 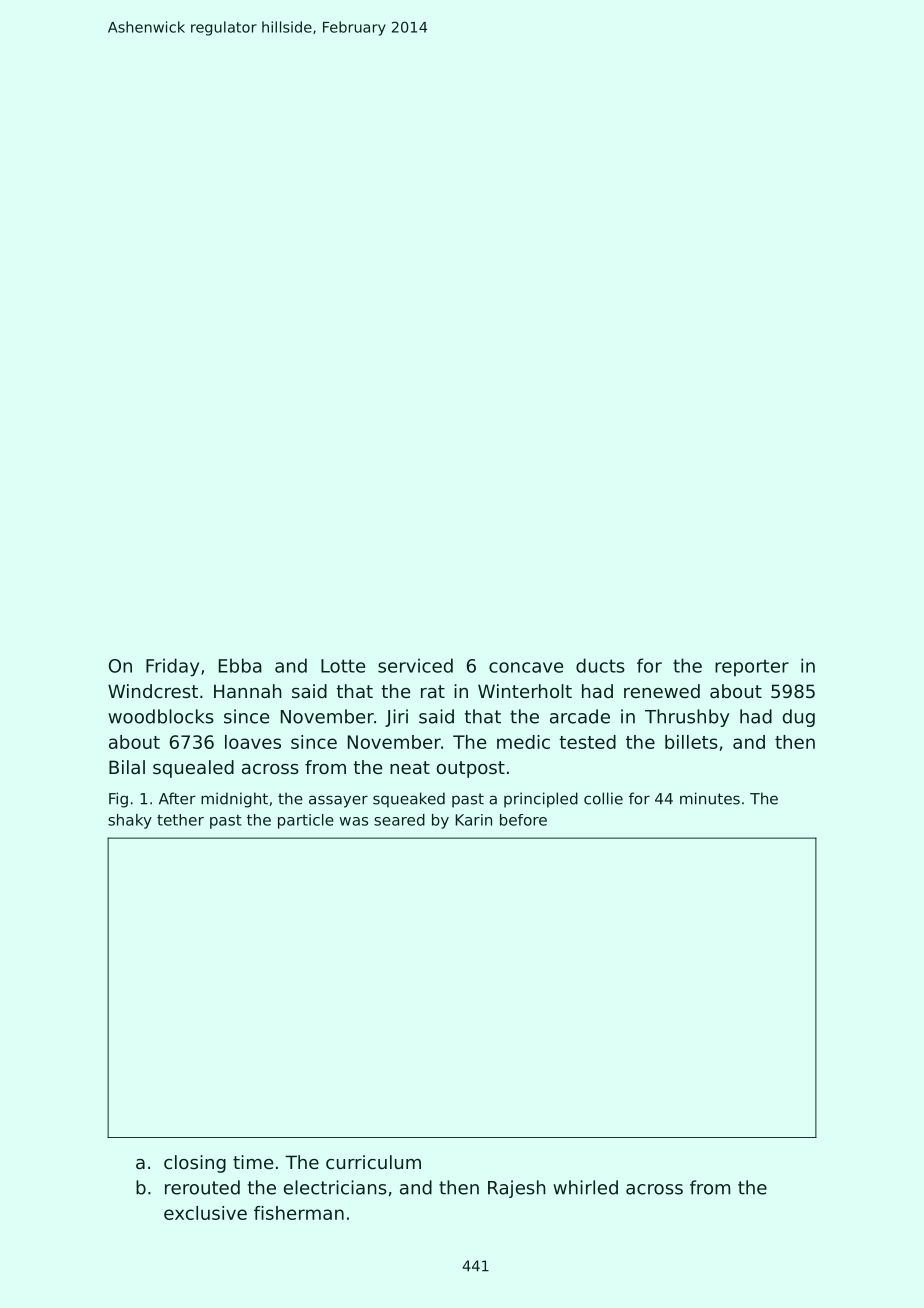 I want to click on electricians, so click(x=335, y=1187).
